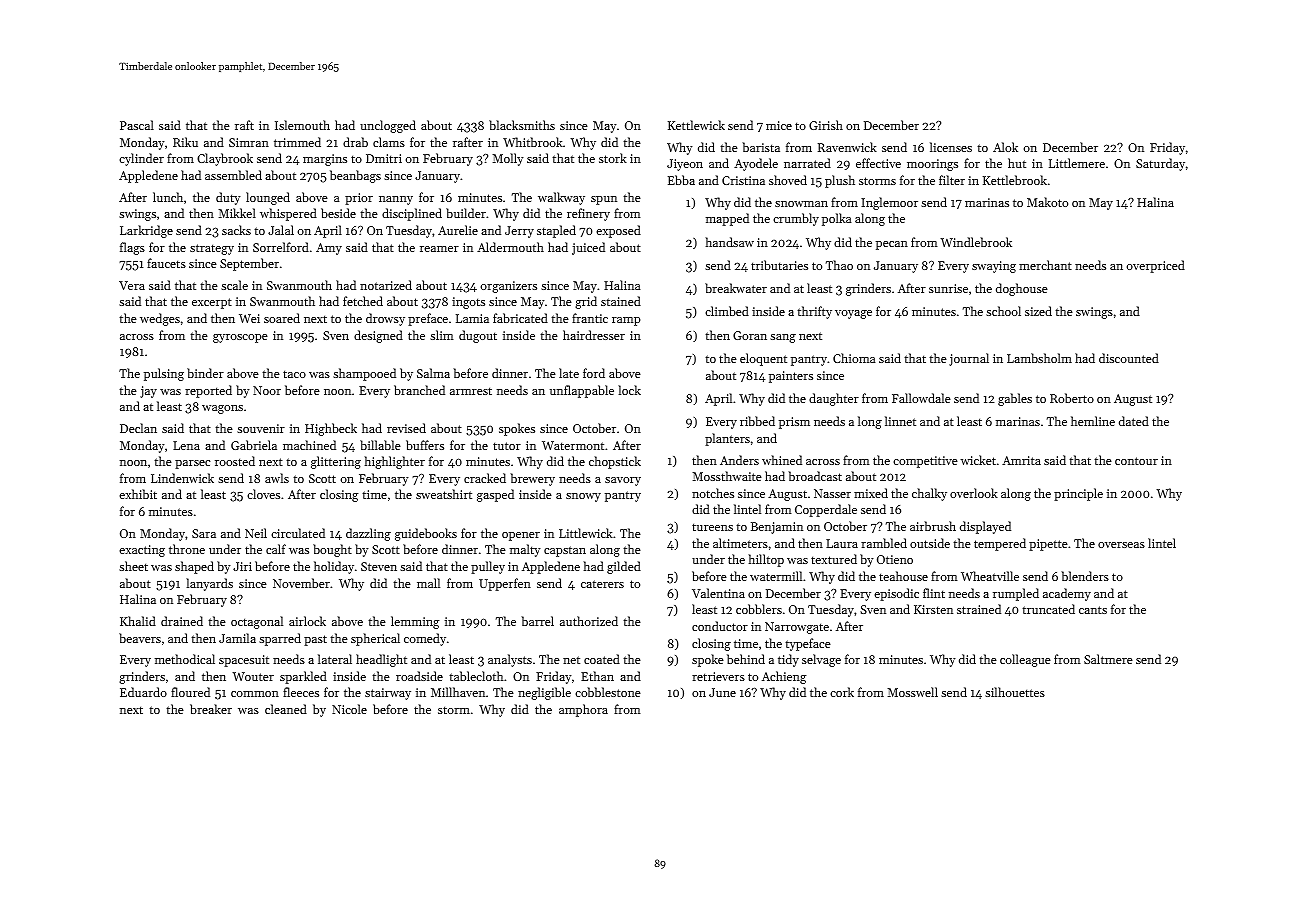 The width and height of the page is (1308, 924). Describe the element at coordinates (826, 125) in the page. I see `Girish` at that location.
